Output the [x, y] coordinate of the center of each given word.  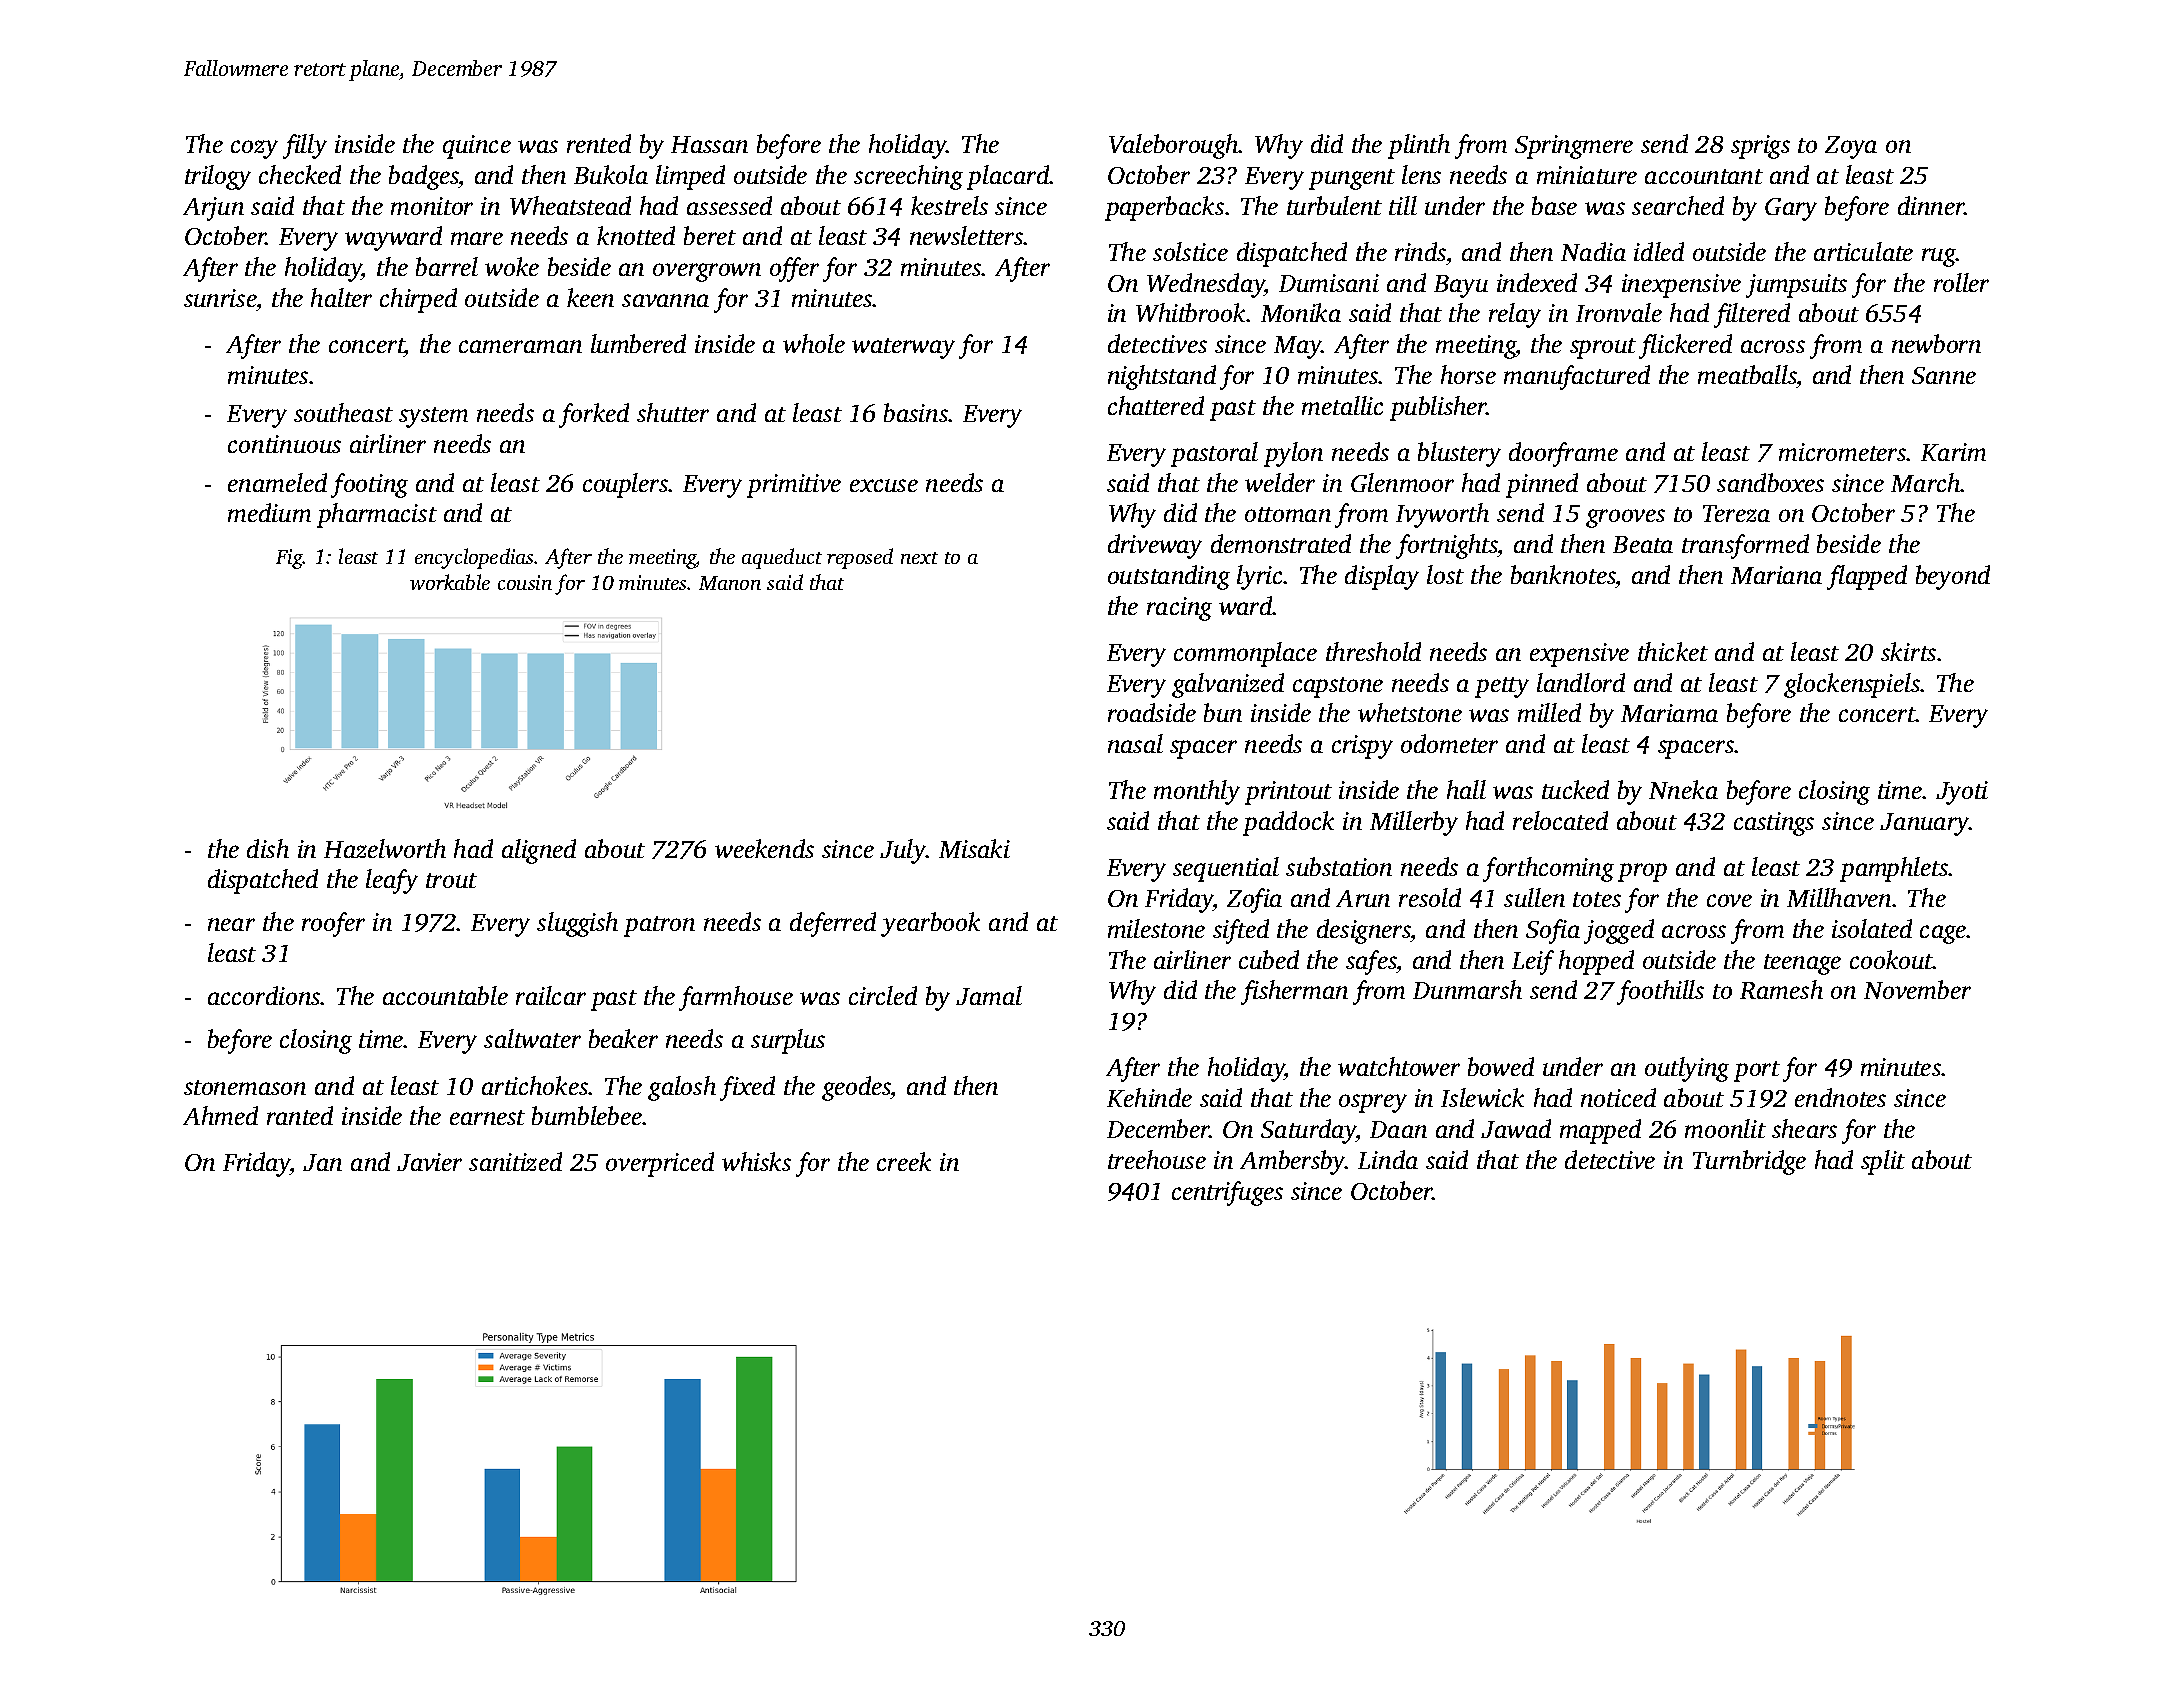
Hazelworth [385, 848]
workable [450, 582]
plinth [1419, 146]
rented [599, 143]
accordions [264, 995]
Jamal [989, 995]
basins [916, 412]
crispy [1362, 747]
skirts [1908, 651]
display [1382, 577]
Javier [429, 1162]
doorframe [1563, 454]
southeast [343, 412]
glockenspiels [1852, 685]
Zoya [1851, 147]
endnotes [1840, 1097]
